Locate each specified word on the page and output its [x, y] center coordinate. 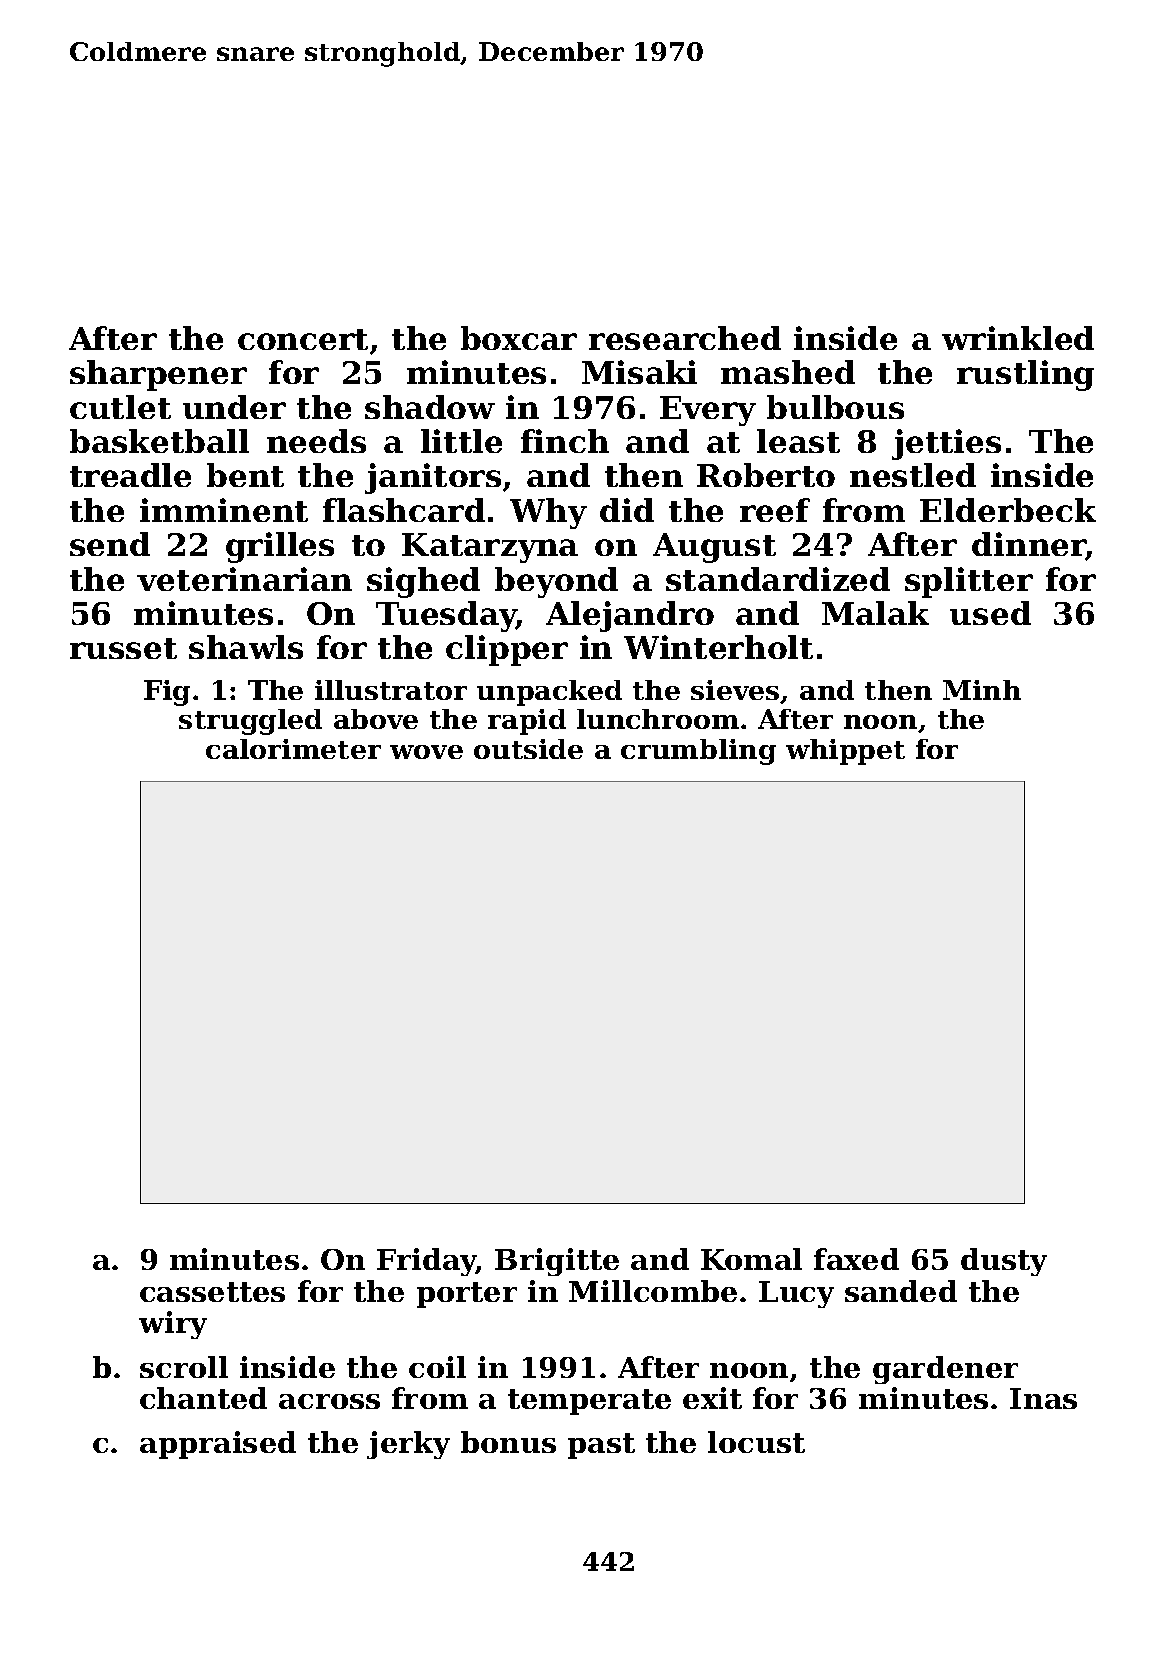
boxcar [519, 338]
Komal [751, 1259]
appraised [218, 1445]
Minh [982, 690]
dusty [1004, 1262]
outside [528, 749]
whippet [845, 752]
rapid [527, 722]
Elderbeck [1008, 510]
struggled [250, 722]
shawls [246, 647]
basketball [159, 441]
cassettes [212, 1292]
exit [712, 1398]
